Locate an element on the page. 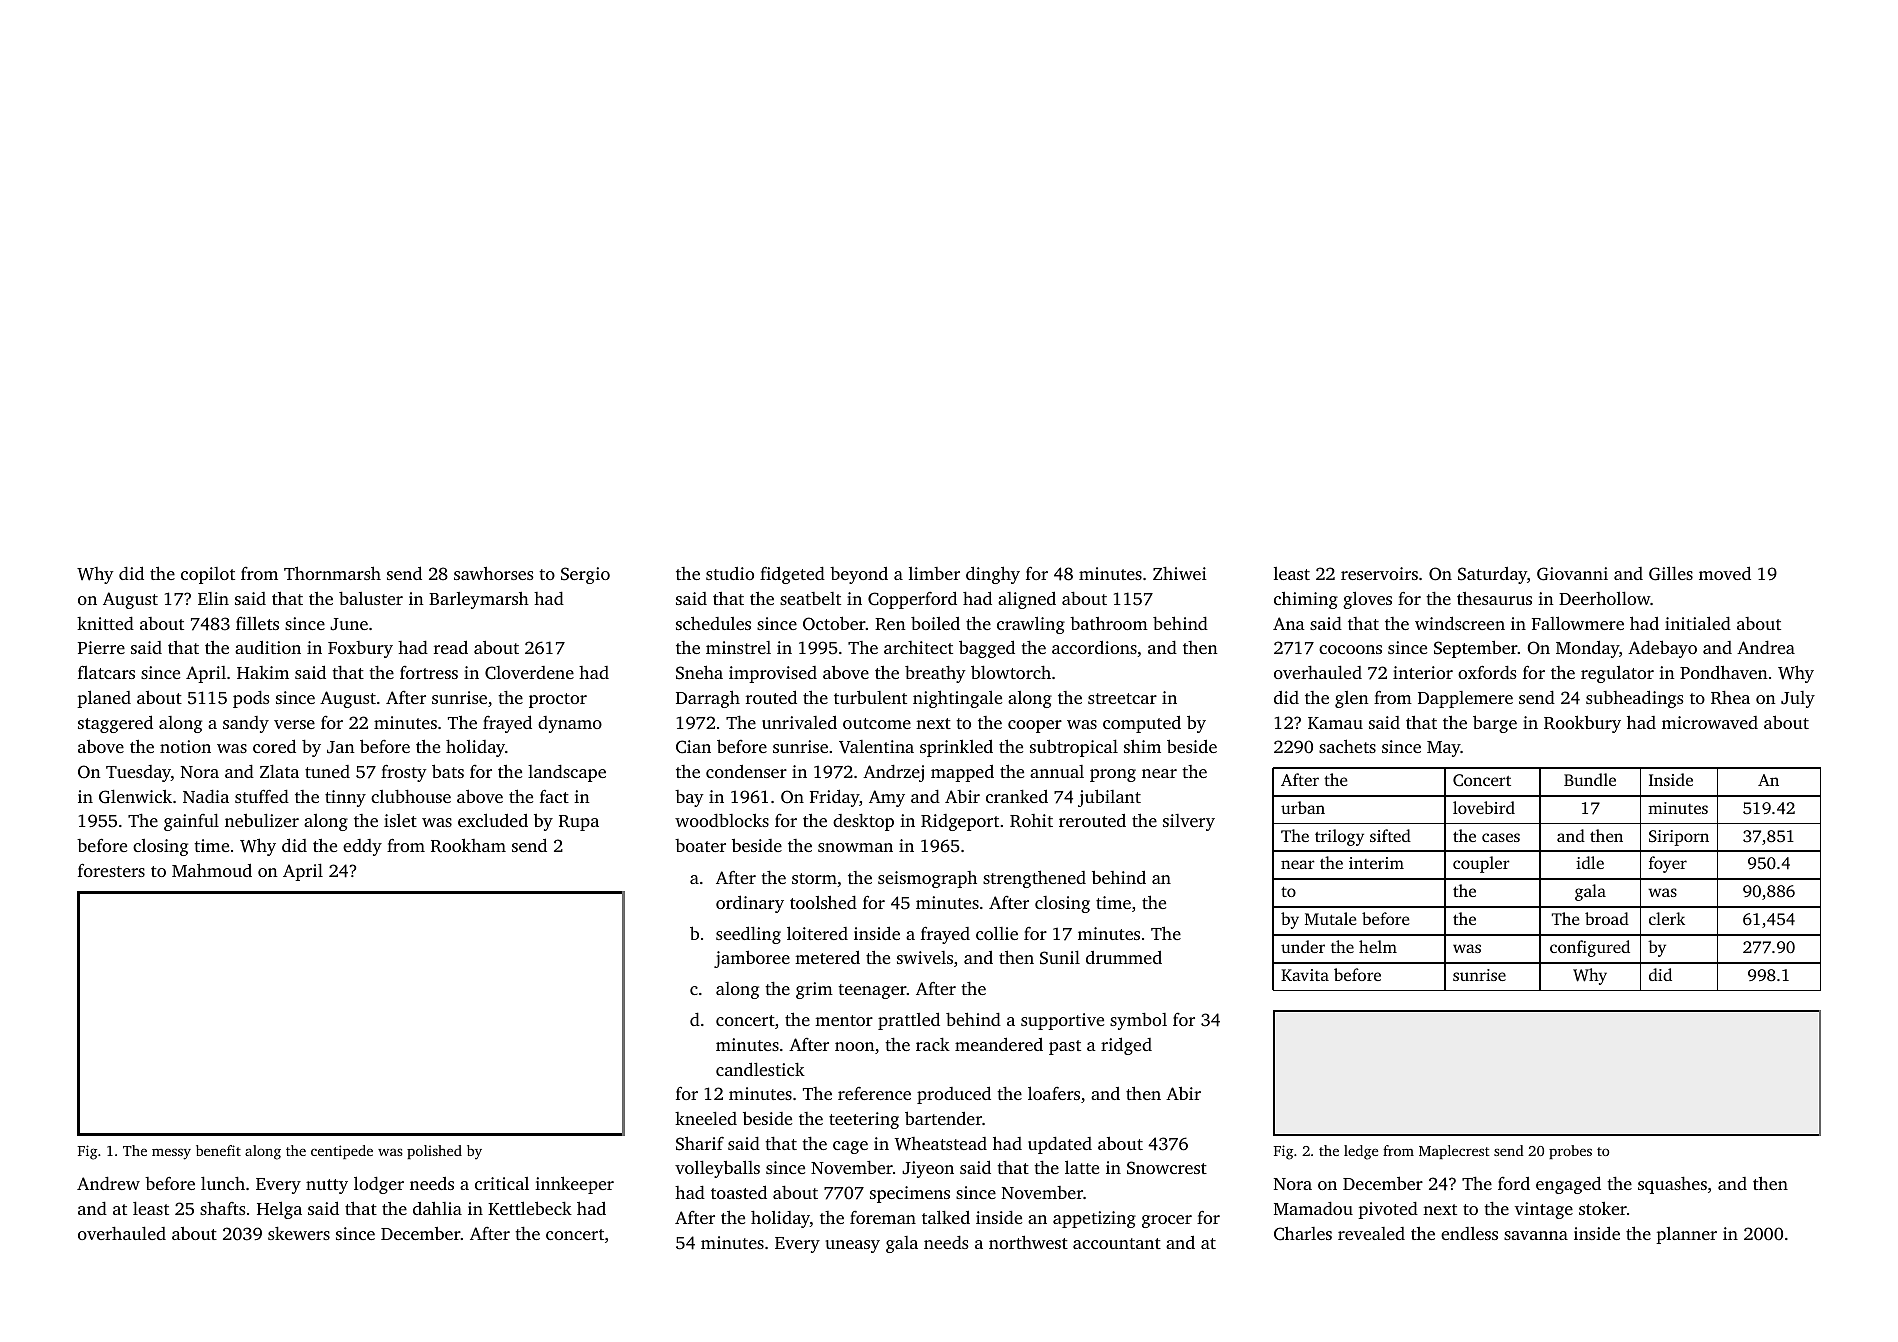  fortress is located at coordinates (429, 672).
